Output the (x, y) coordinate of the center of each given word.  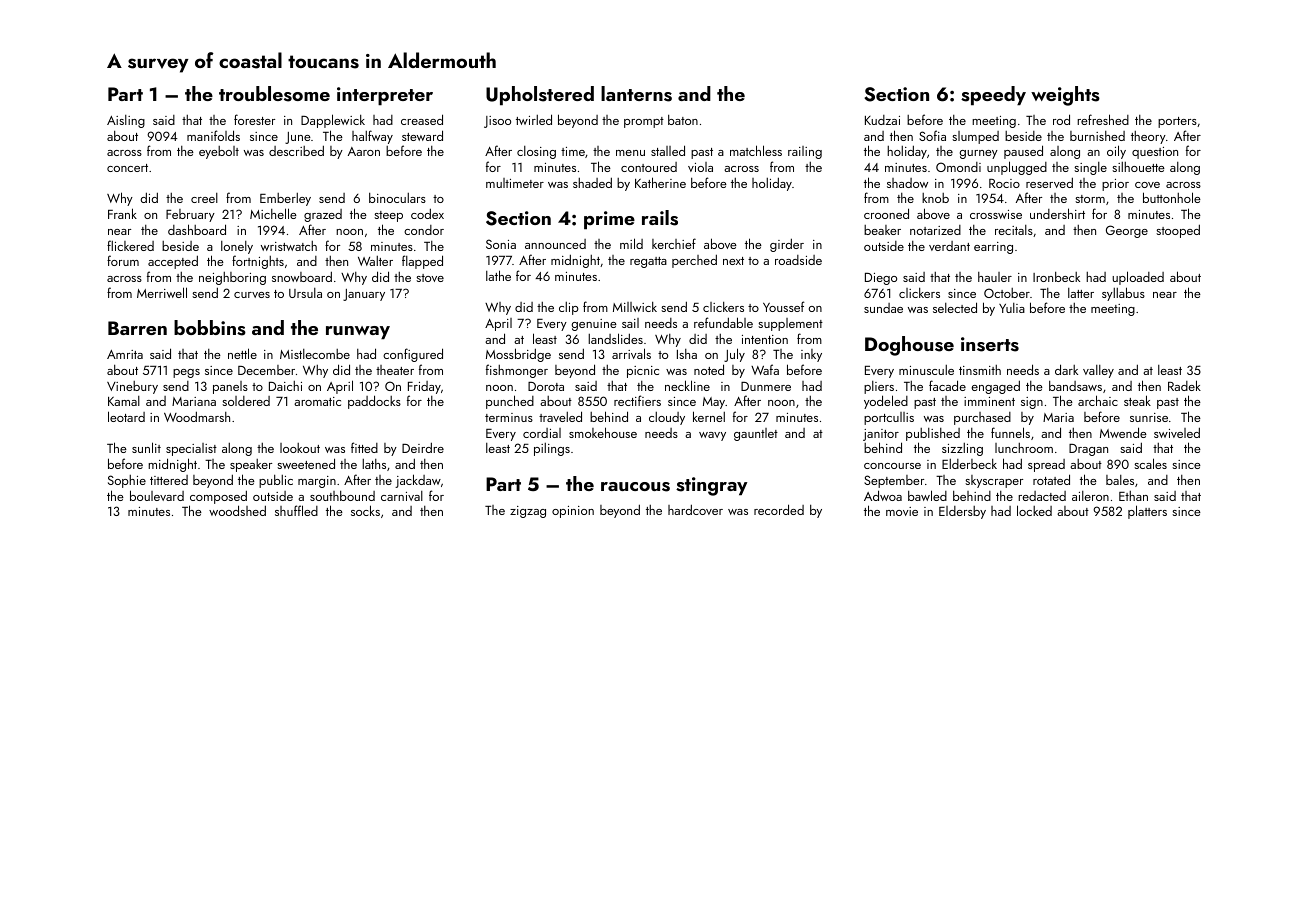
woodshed (237, 510)
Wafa (765, 369)
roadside (798, 260)
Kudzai (882, 120)
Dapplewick (333, 121)
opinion (573, 512)
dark (1066, 369)
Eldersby (962, 512)
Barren (137, 328)
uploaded (1138, 278)
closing (536, 152)
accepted (173, 262)
